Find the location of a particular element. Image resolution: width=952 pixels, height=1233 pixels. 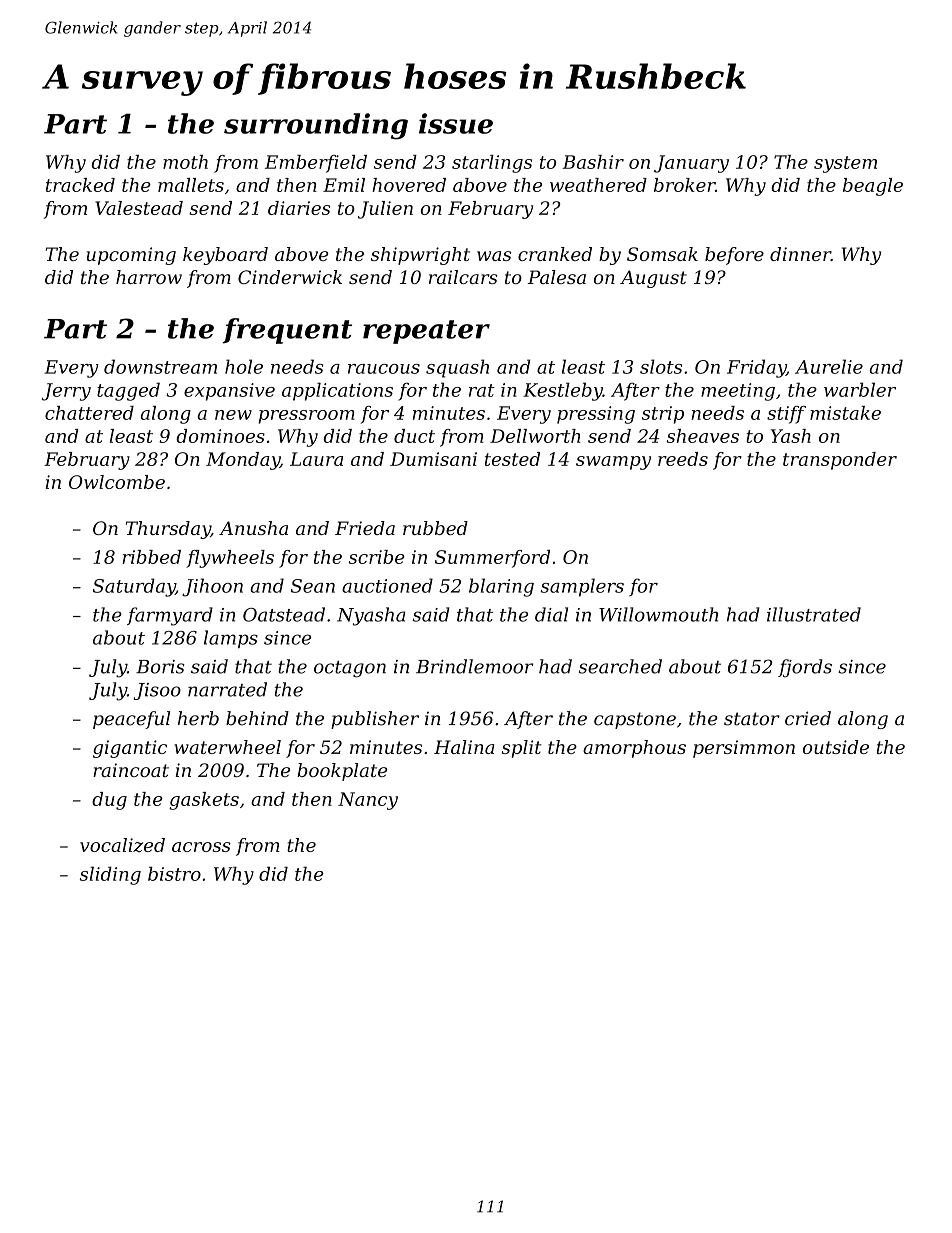

Dumisani is located at coordinates (433, 459).
